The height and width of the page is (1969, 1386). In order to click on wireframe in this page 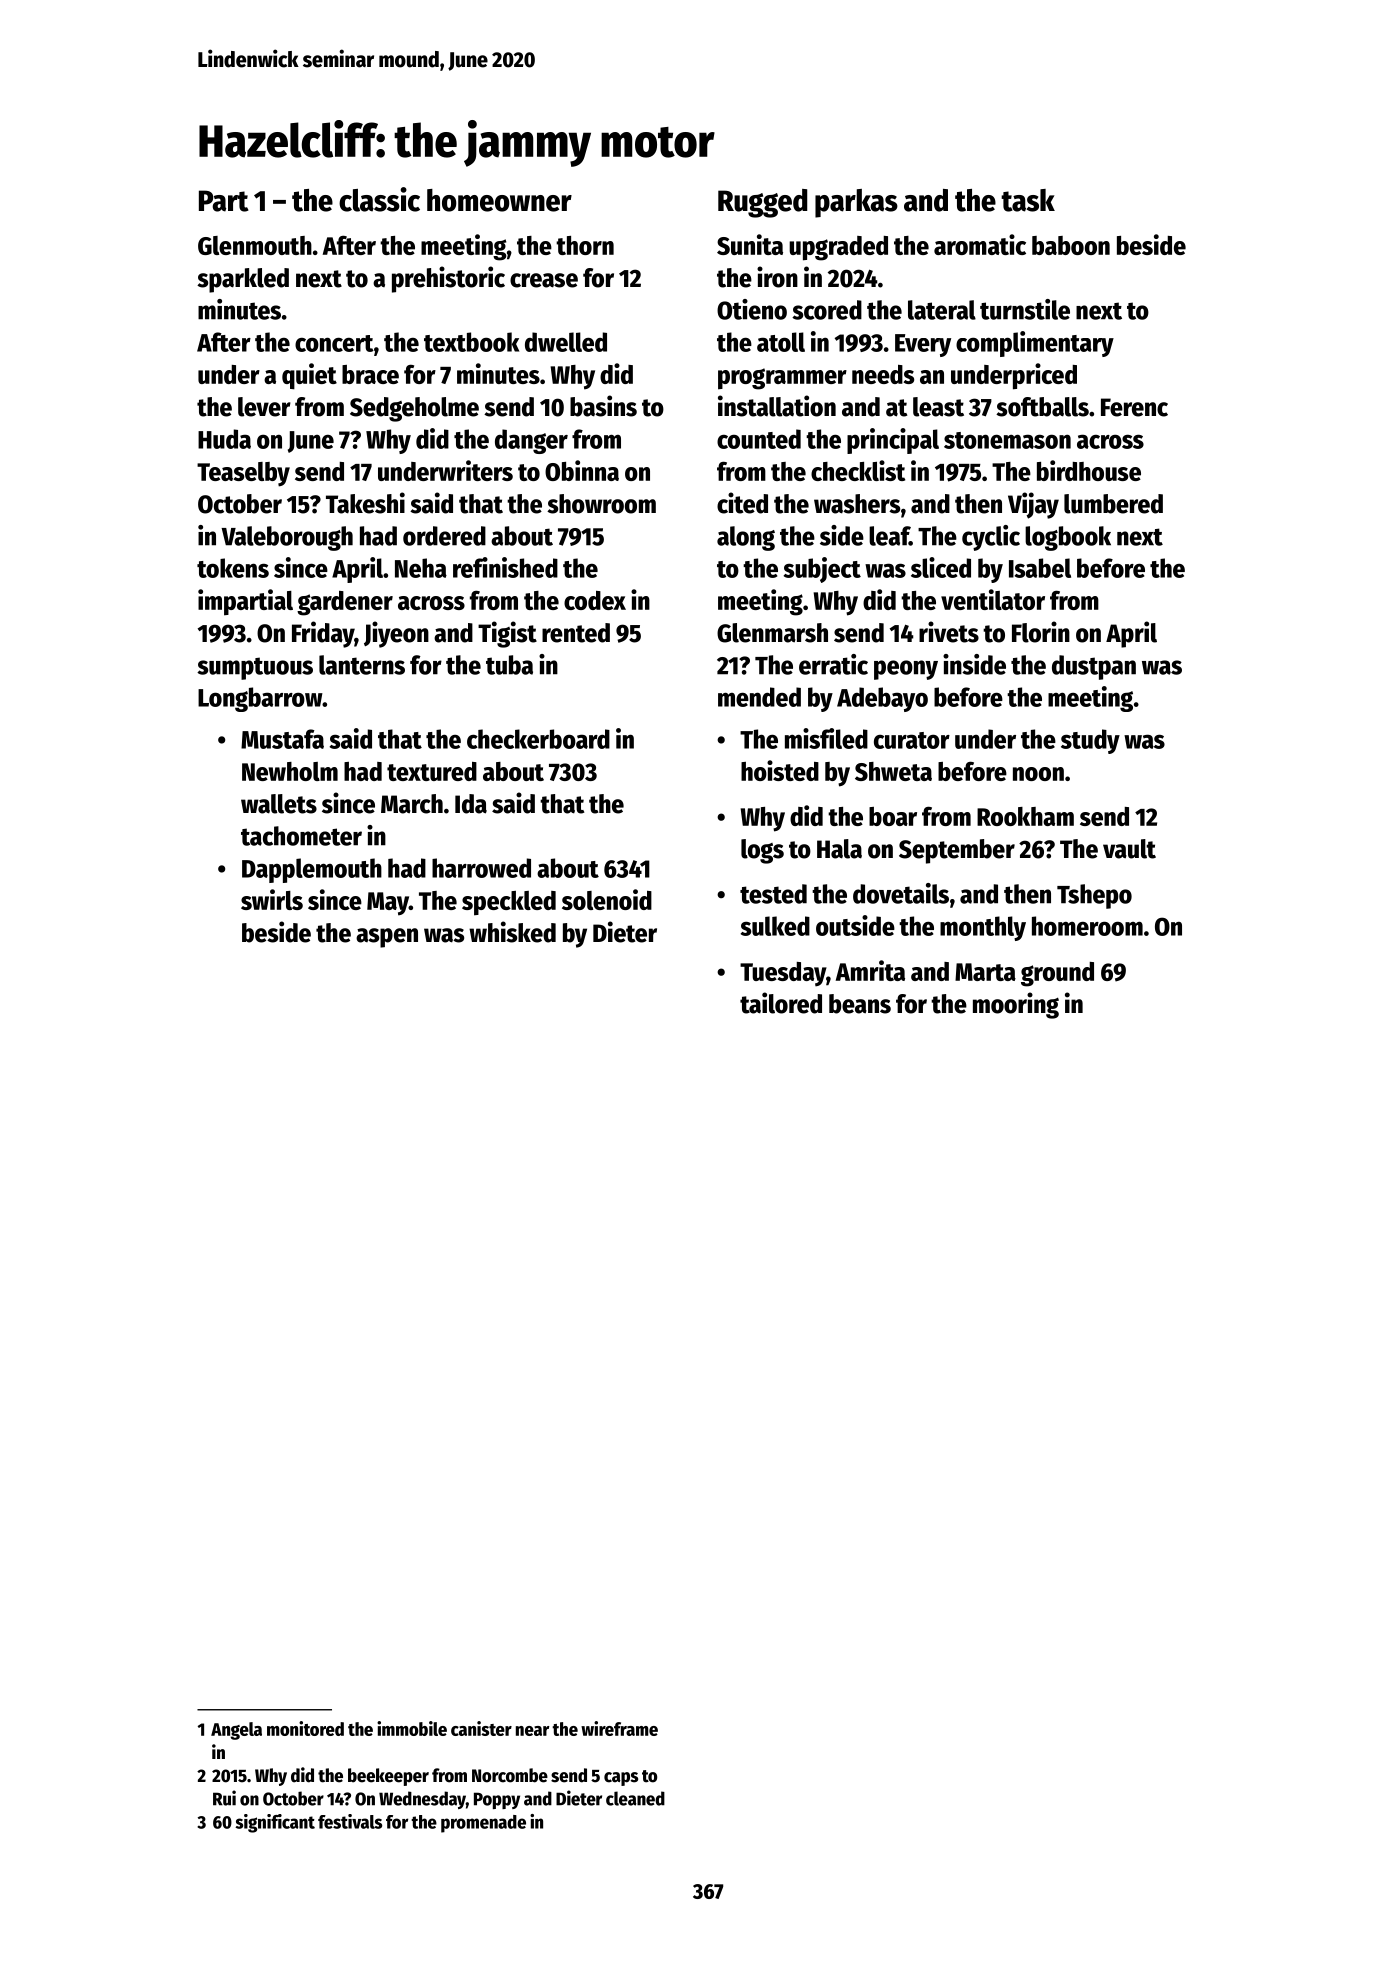, I will do `click(619, 1728)`.
